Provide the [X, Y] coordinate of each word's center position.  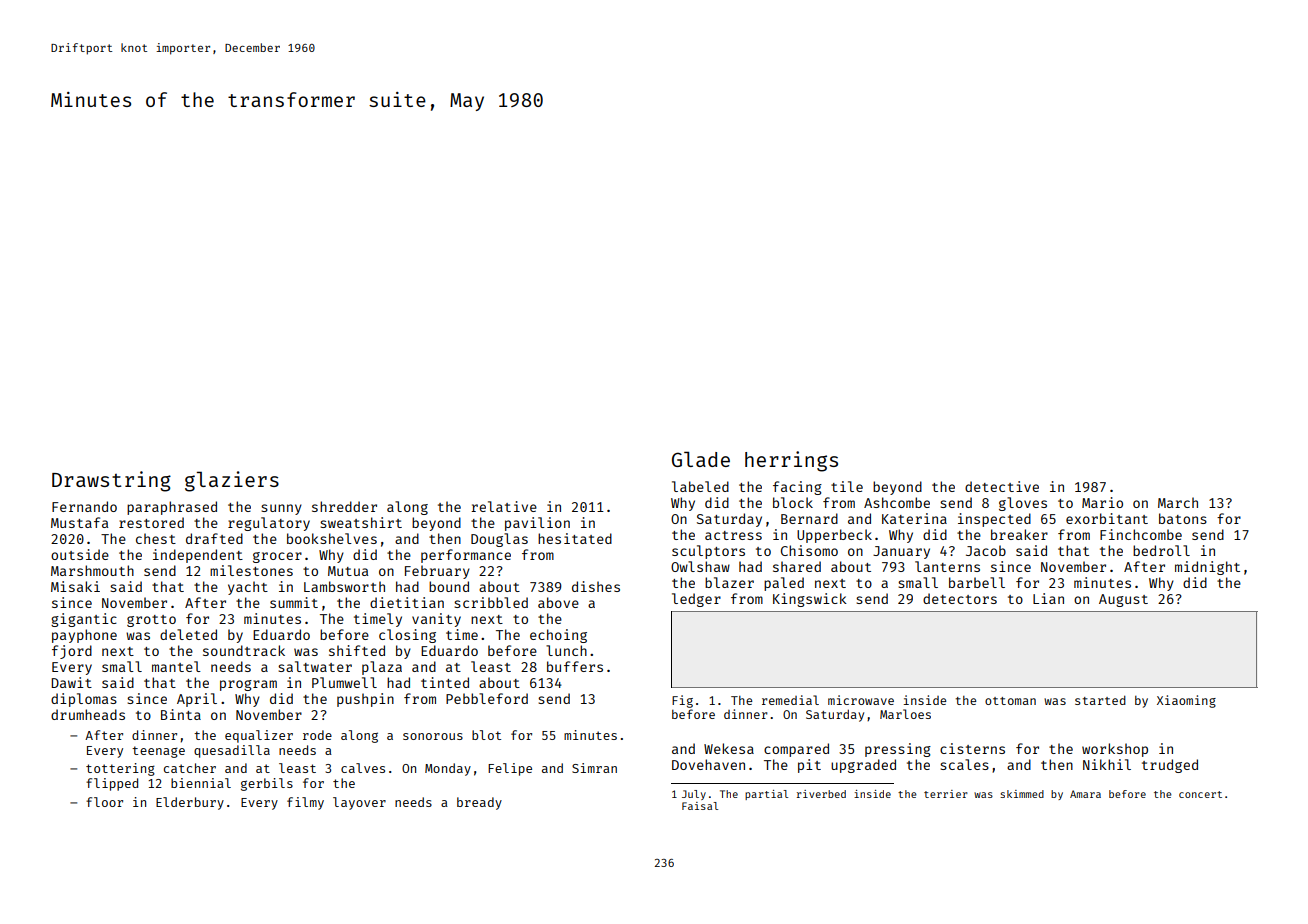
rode [317, 735]
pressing [898, 750]
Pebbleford [487, 698]
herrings [791, 461]
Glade [701, 459]
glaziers [232, 481]
